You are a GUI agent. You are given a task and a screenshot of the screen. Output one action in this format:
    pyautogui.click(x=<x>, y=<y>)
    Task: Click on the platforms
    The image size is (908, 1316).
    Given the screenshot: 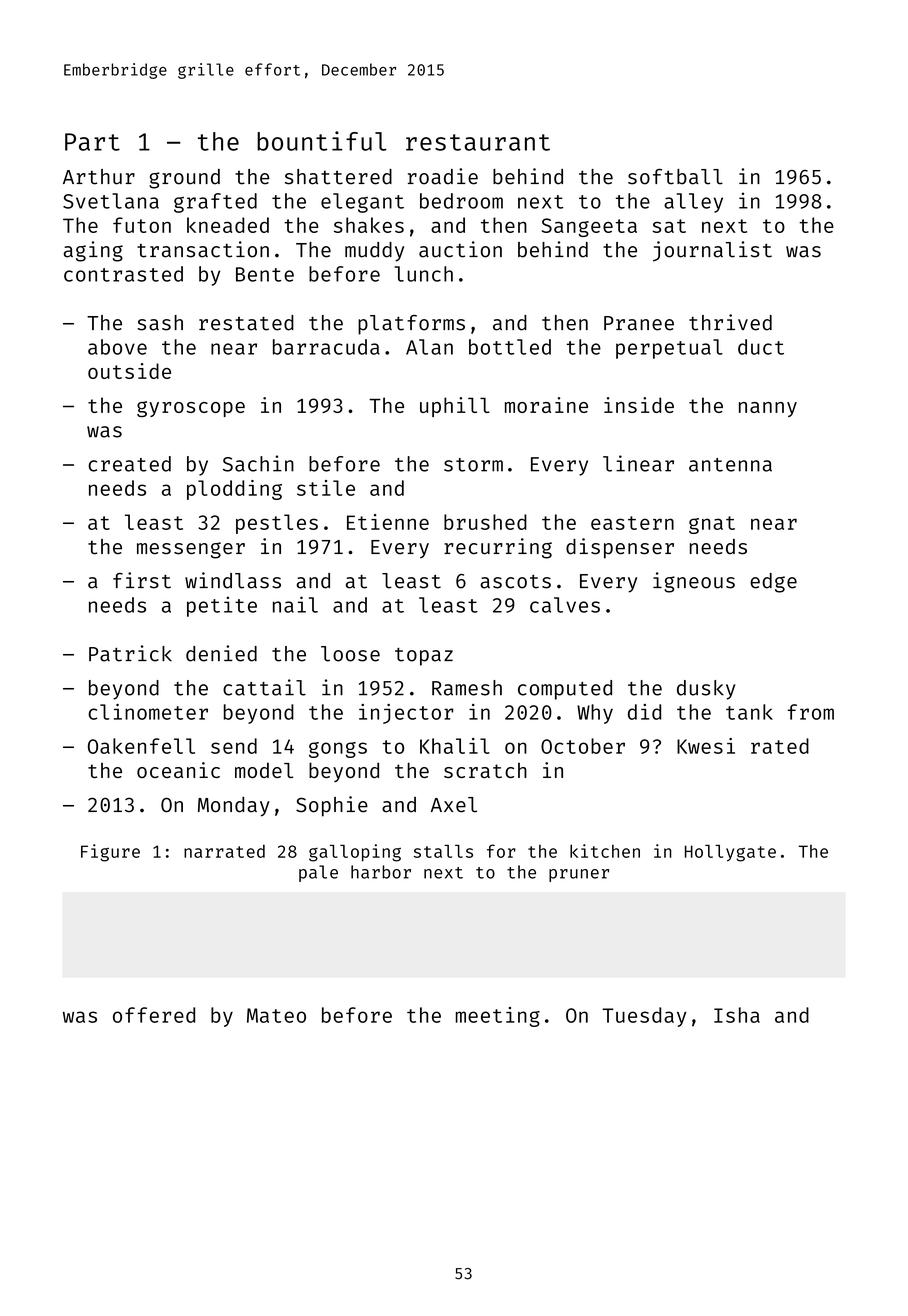 What is the action you would take?
    pyautogui.click(x=411, y=325)
